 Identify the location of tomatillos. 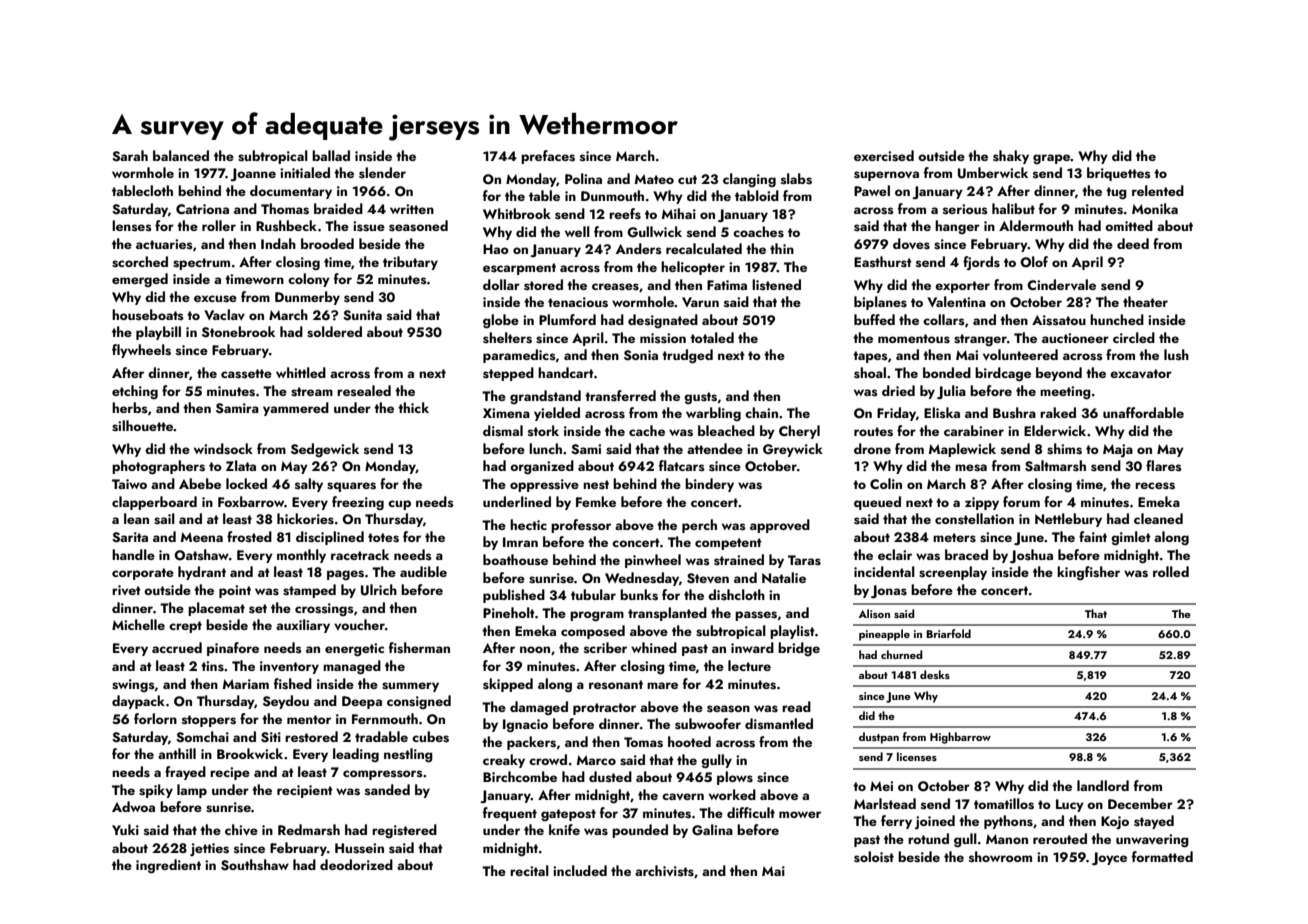
(1004, 804).
